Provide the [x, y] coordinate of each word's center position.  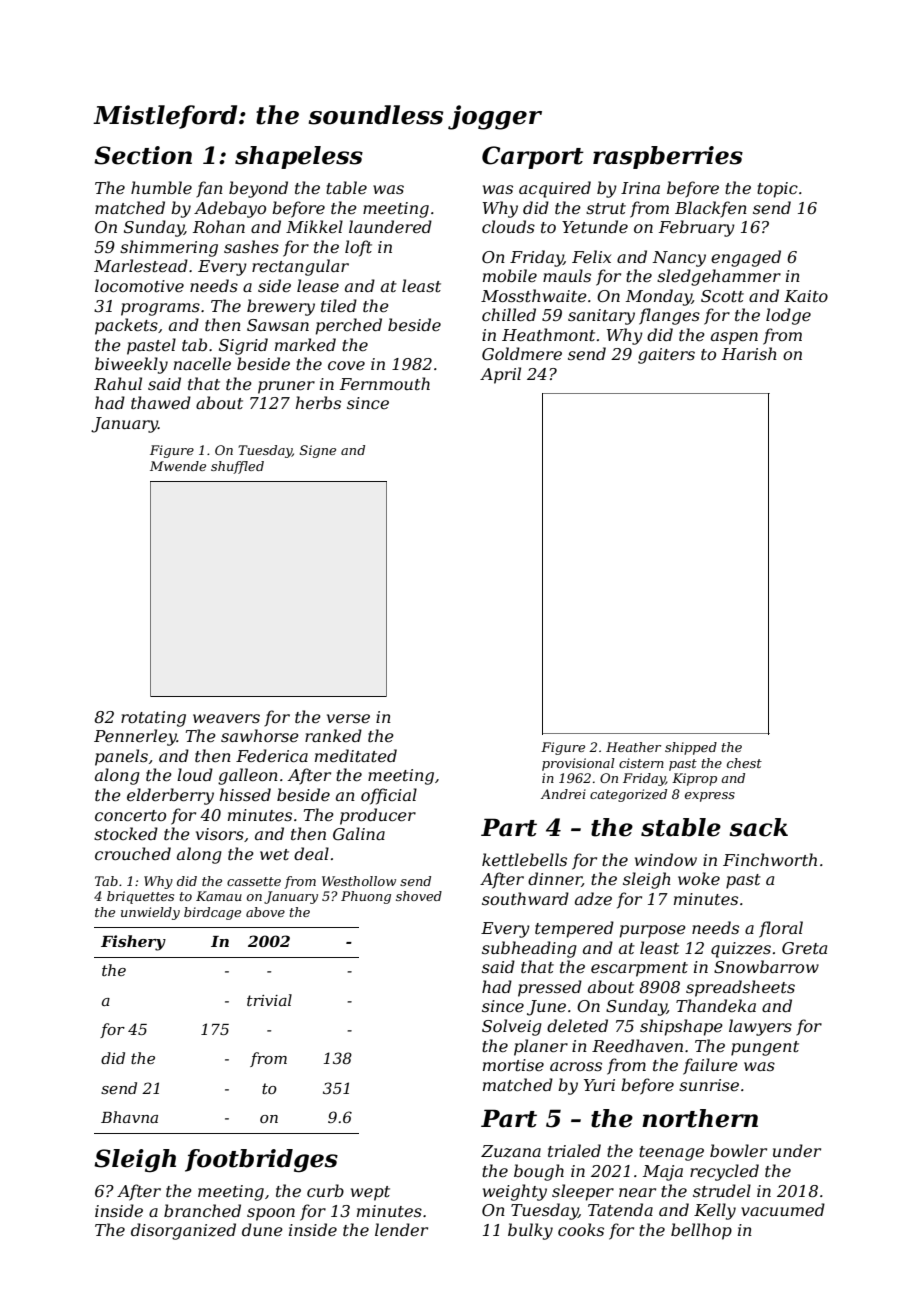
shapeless [299, 157]
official [389, 796]
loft [358, 248]
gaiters [666, 356]
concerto [130, 815]
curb [325, 1190]
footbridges [261, 1161]
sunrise [709, 1085]
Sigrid [243, 346]
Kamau [219, 896]
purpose [653, 931]
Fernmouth [385, 383]
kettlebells [524, 859]
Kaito [806, 296]
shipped [691, 748]
